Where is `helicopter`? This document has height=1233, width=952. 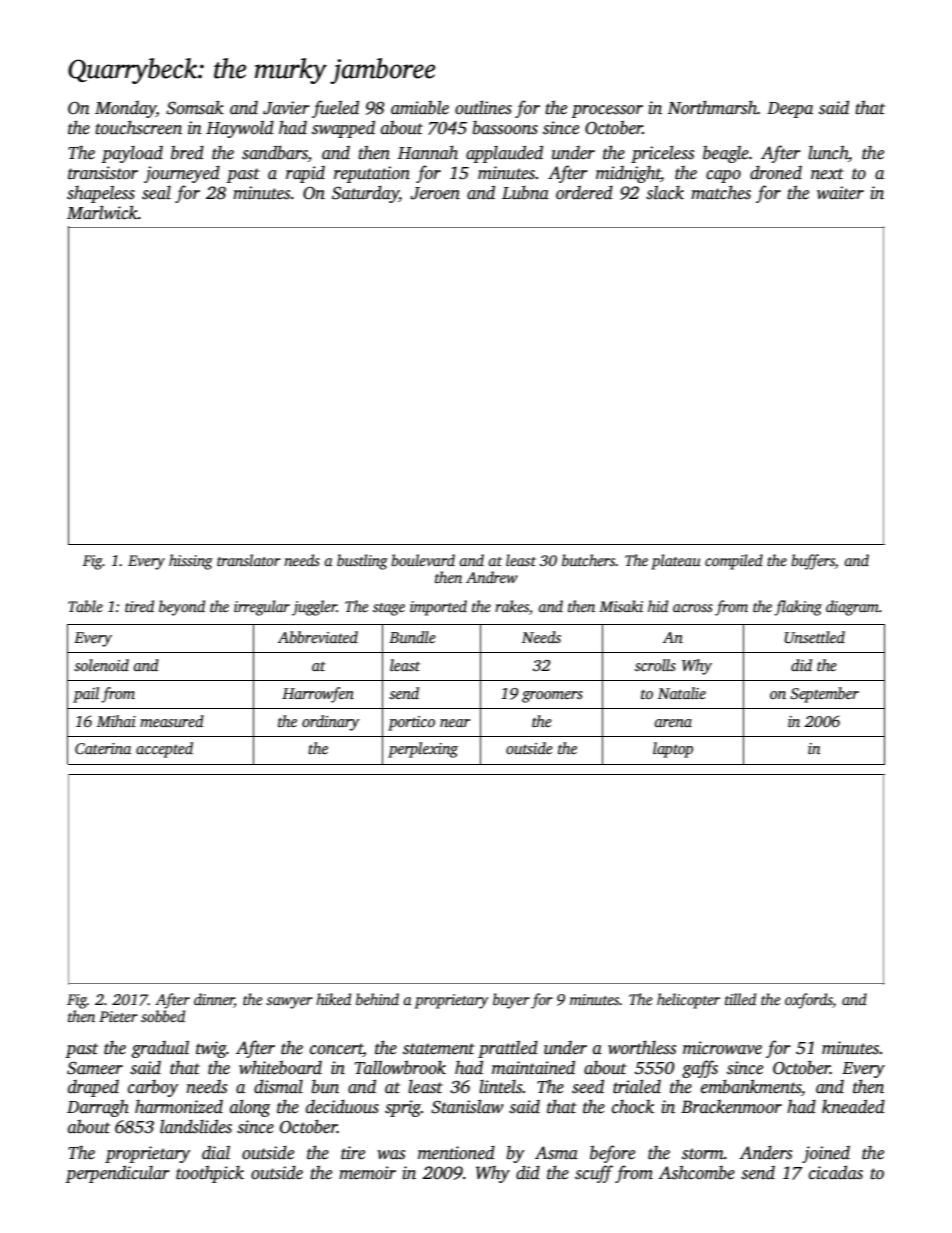 helicopter is located at coordinates (688, 1001).
